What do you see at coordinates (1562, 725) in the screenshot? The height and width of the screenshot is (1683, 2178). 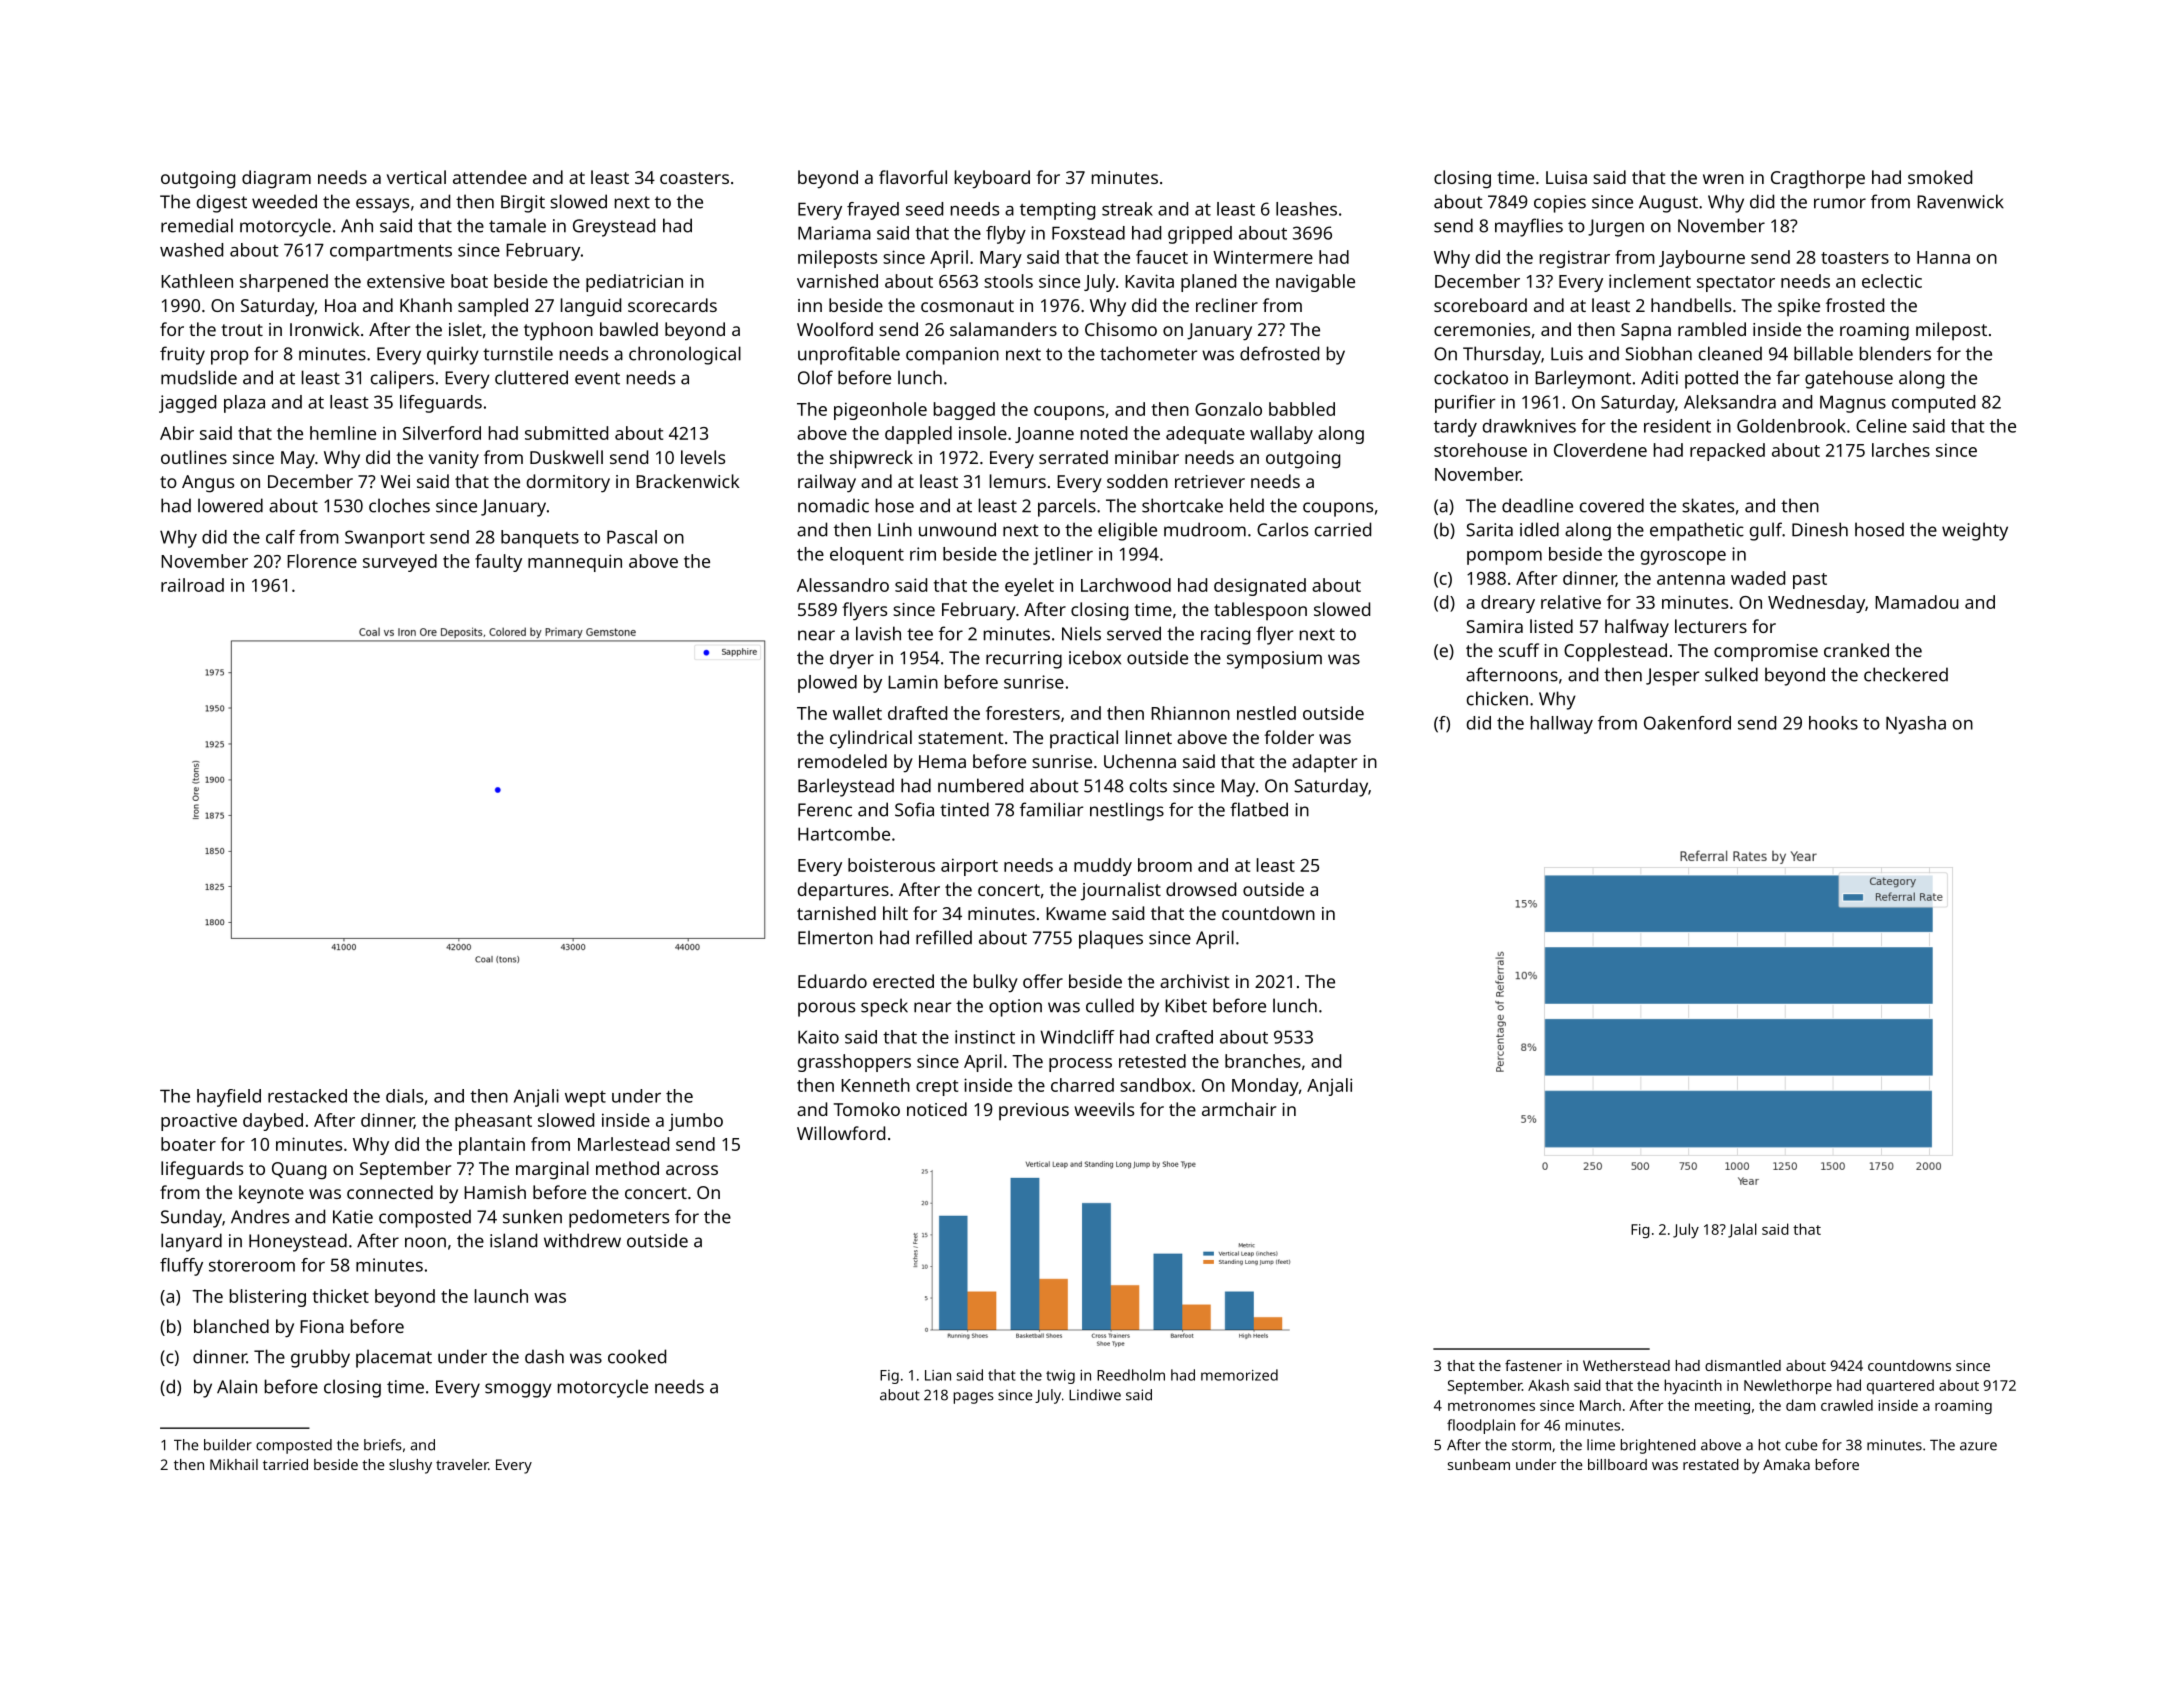 I see `hallway` at bounding box center [1562, 725].
